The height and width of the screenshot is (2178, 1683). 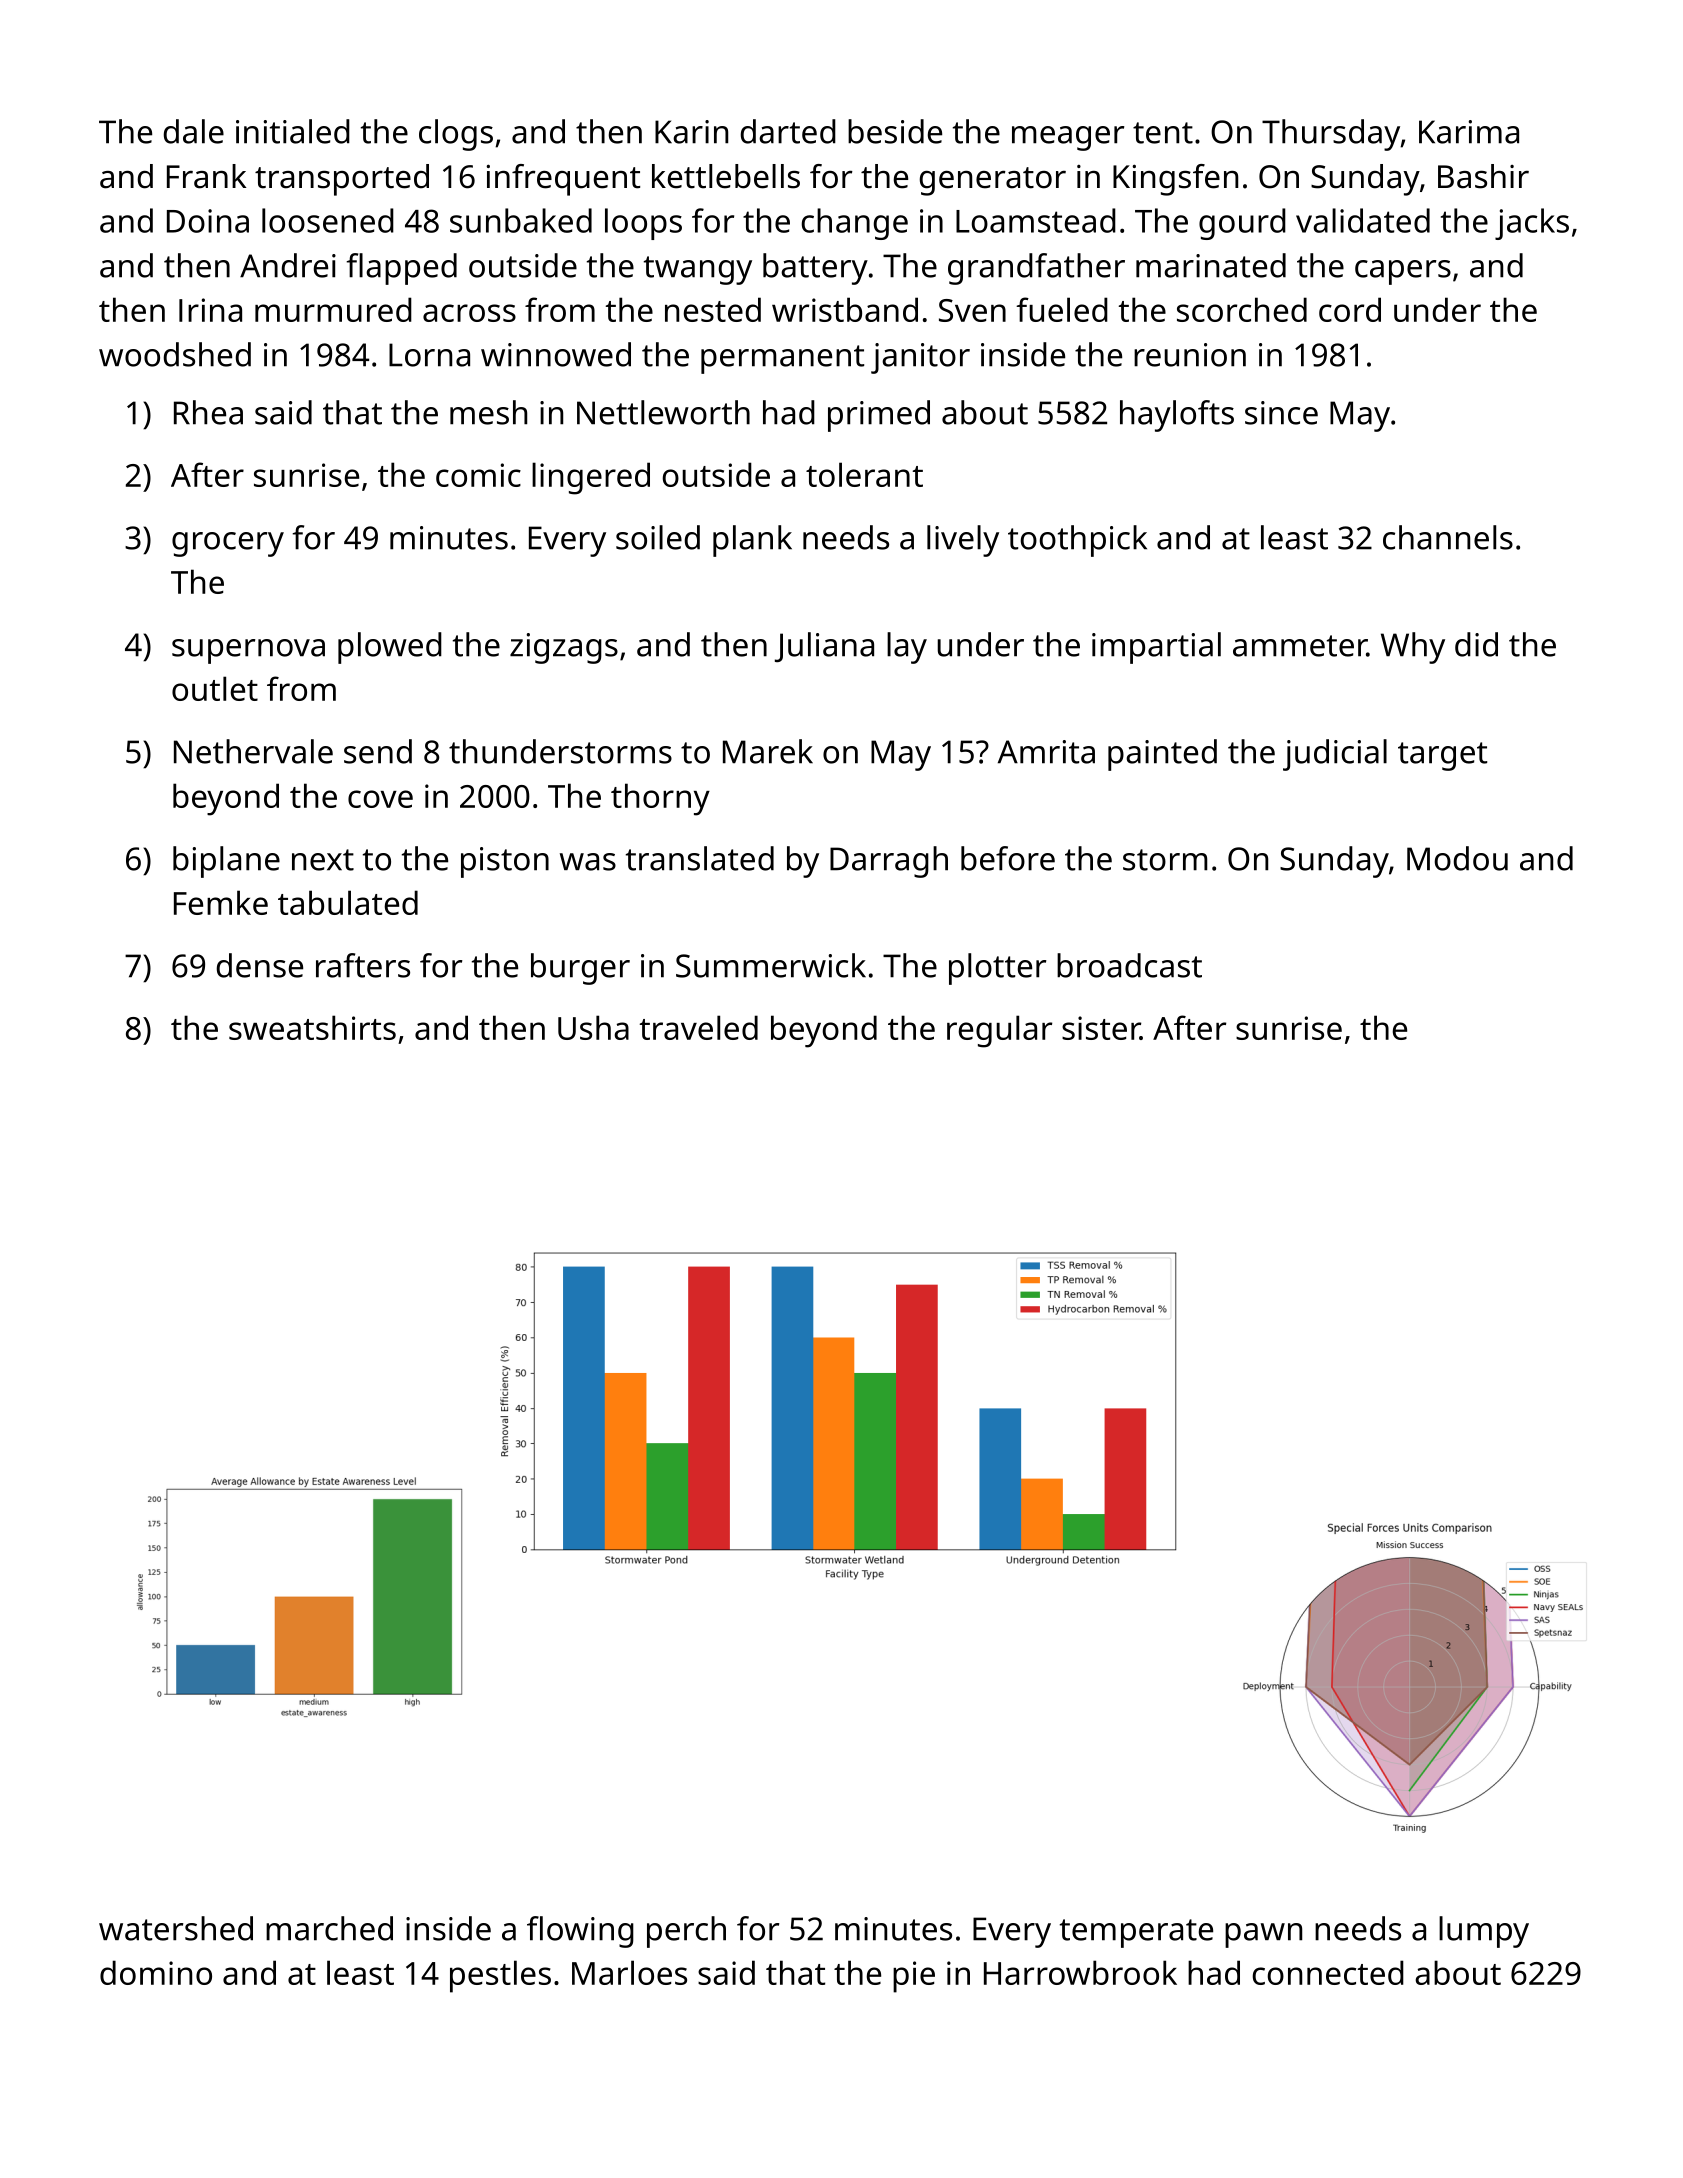 What do you see at coordinates (1080, 1972) in the screenshot?
I see `Harrowbrook` at bounding box center [1080, 1972].
